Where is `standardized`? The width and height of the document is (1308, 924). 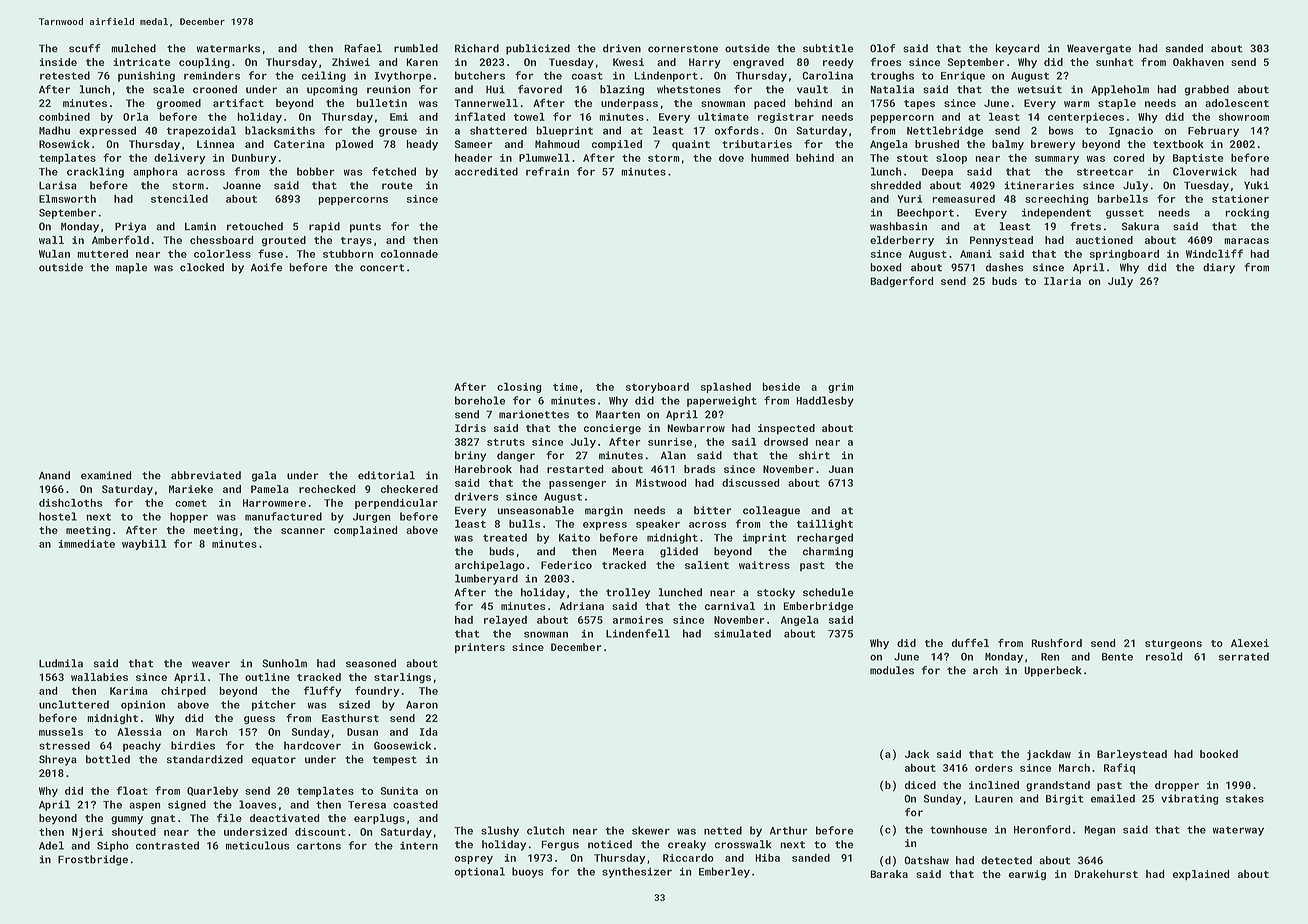
standardized is located at coordinates (205, 759).
